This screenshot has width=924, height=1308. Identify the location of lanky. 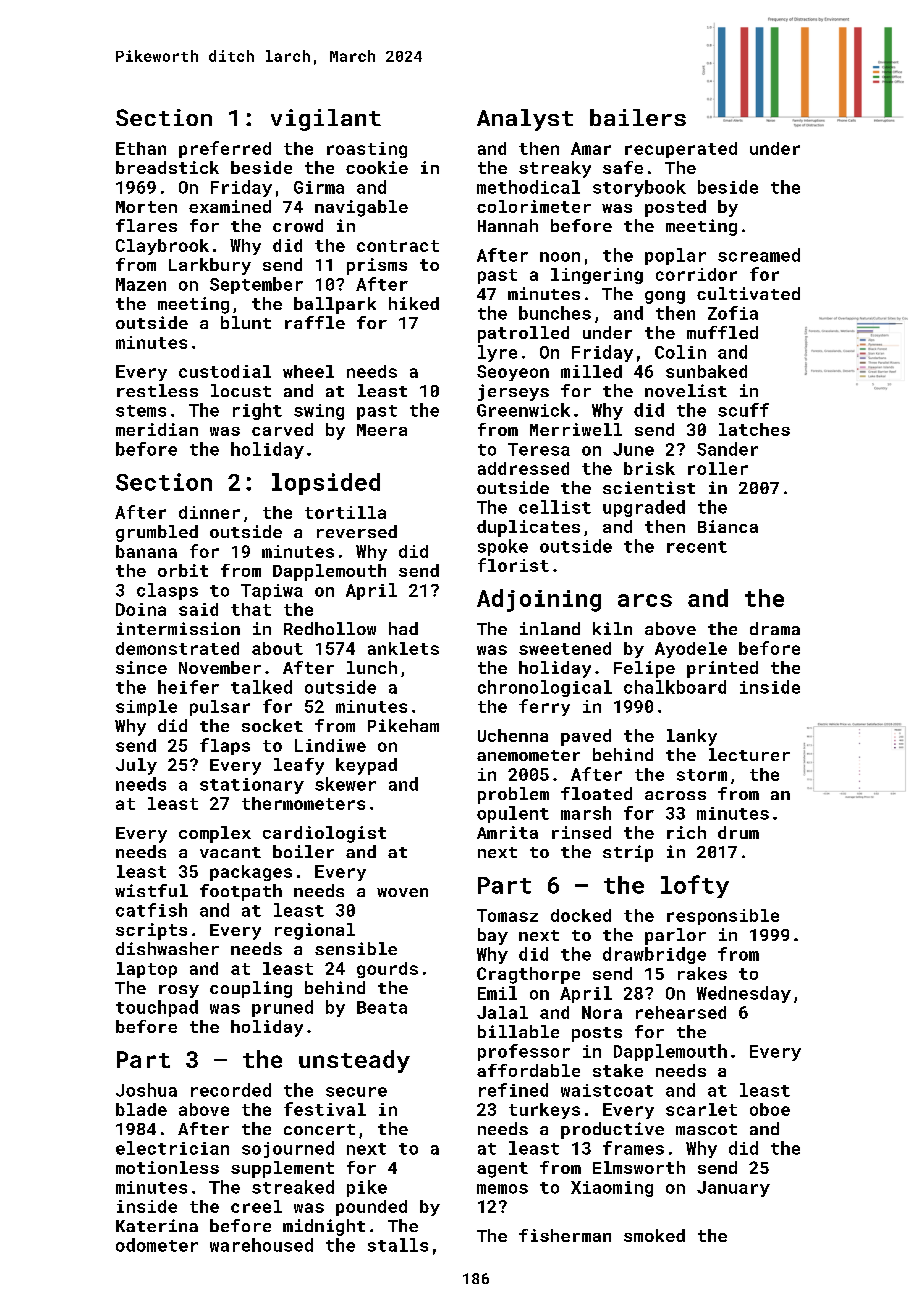
(692, 737).
